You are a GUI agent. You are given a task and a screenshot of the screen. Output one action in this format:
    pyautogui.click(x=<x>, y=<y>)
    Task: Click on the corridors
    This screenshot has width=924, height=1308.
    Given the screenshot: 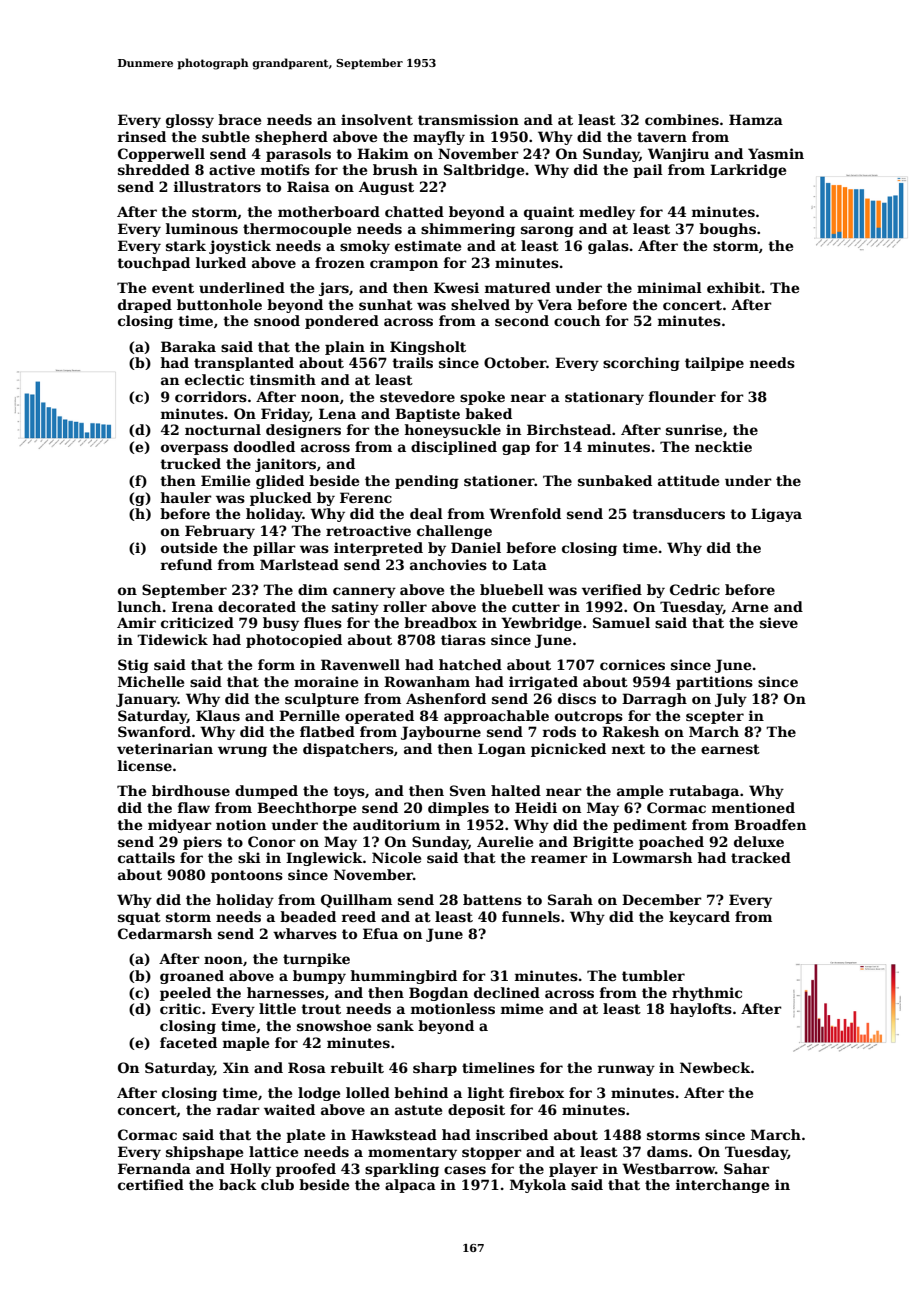 What is the action you would take?
    pyautogui.click(x=211, y=396)
